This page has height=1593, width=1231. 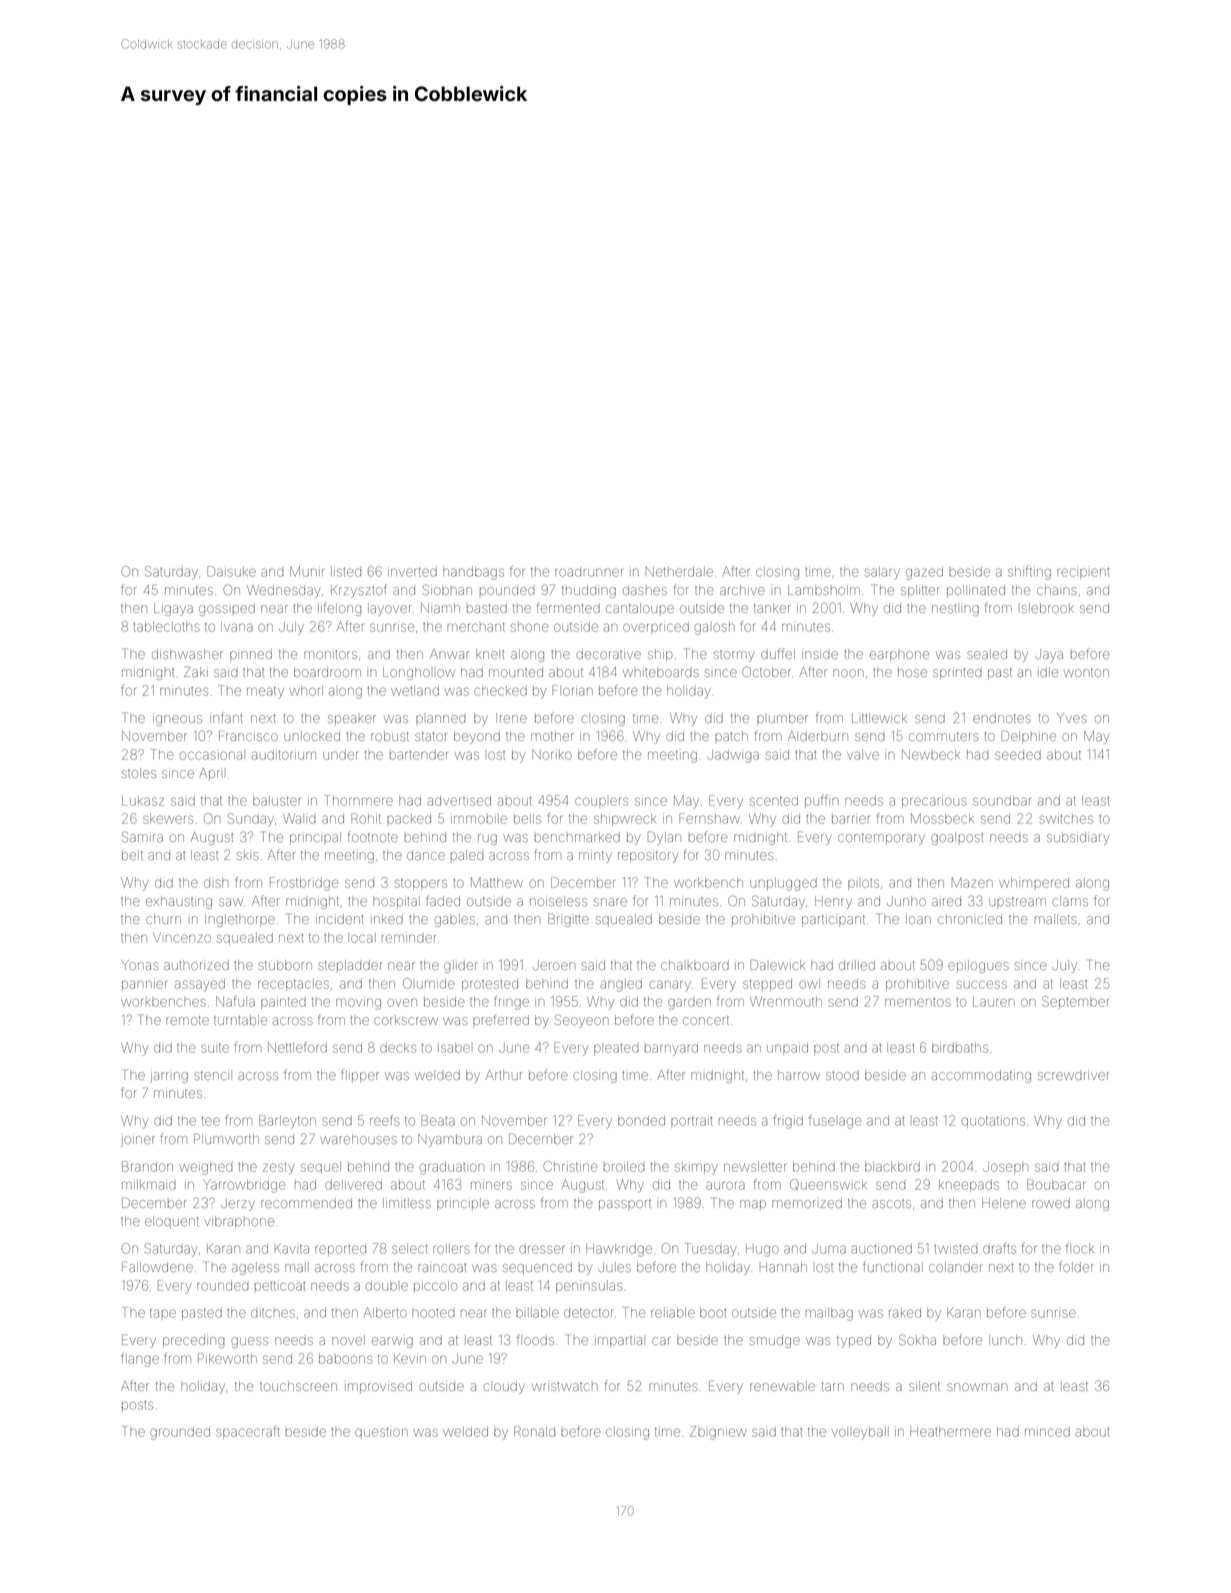 I want to click on ascots, so click(x=891, y=1204).
